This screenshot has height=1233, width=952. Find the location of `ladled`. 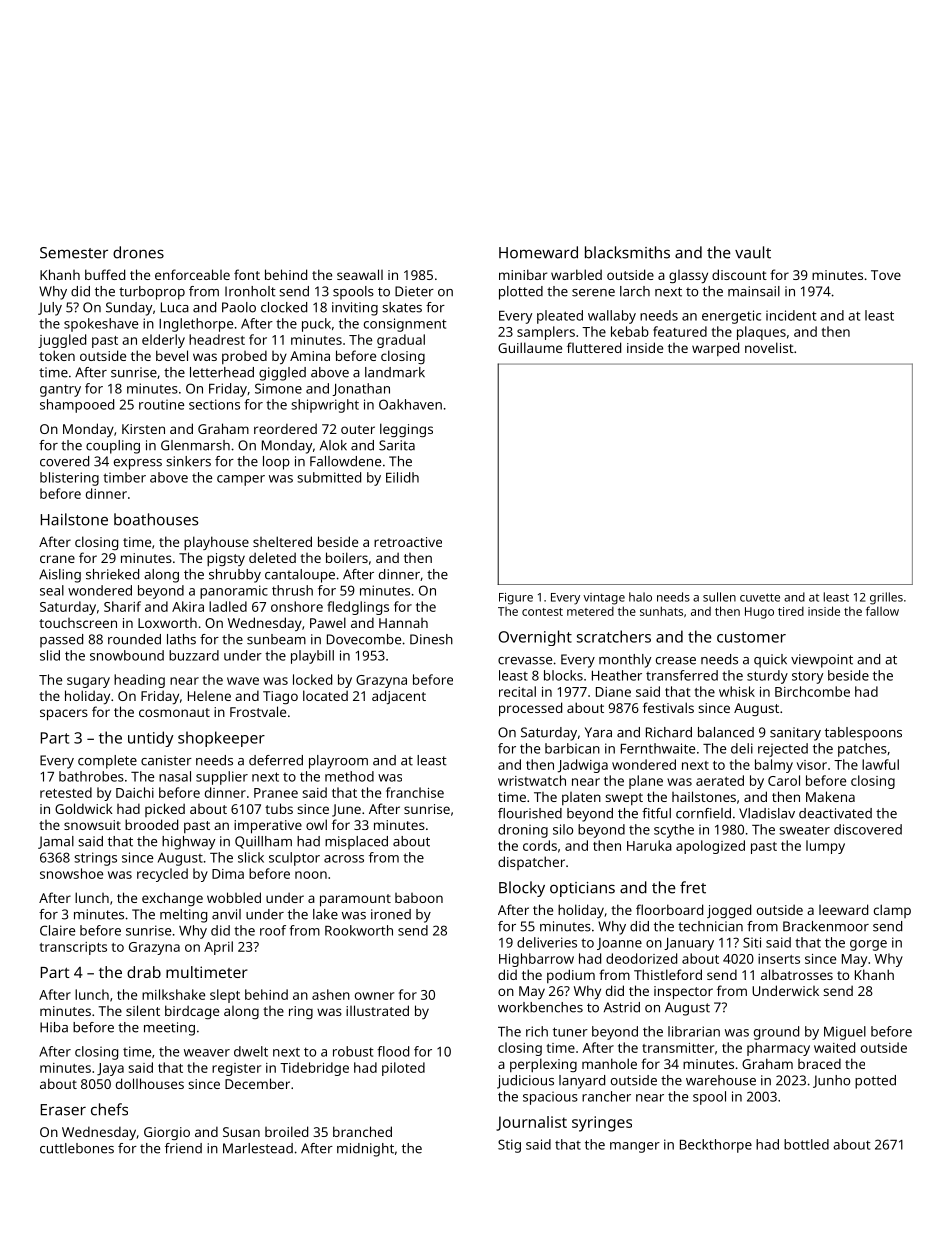

ladled is located at coordinates (228, 606).
